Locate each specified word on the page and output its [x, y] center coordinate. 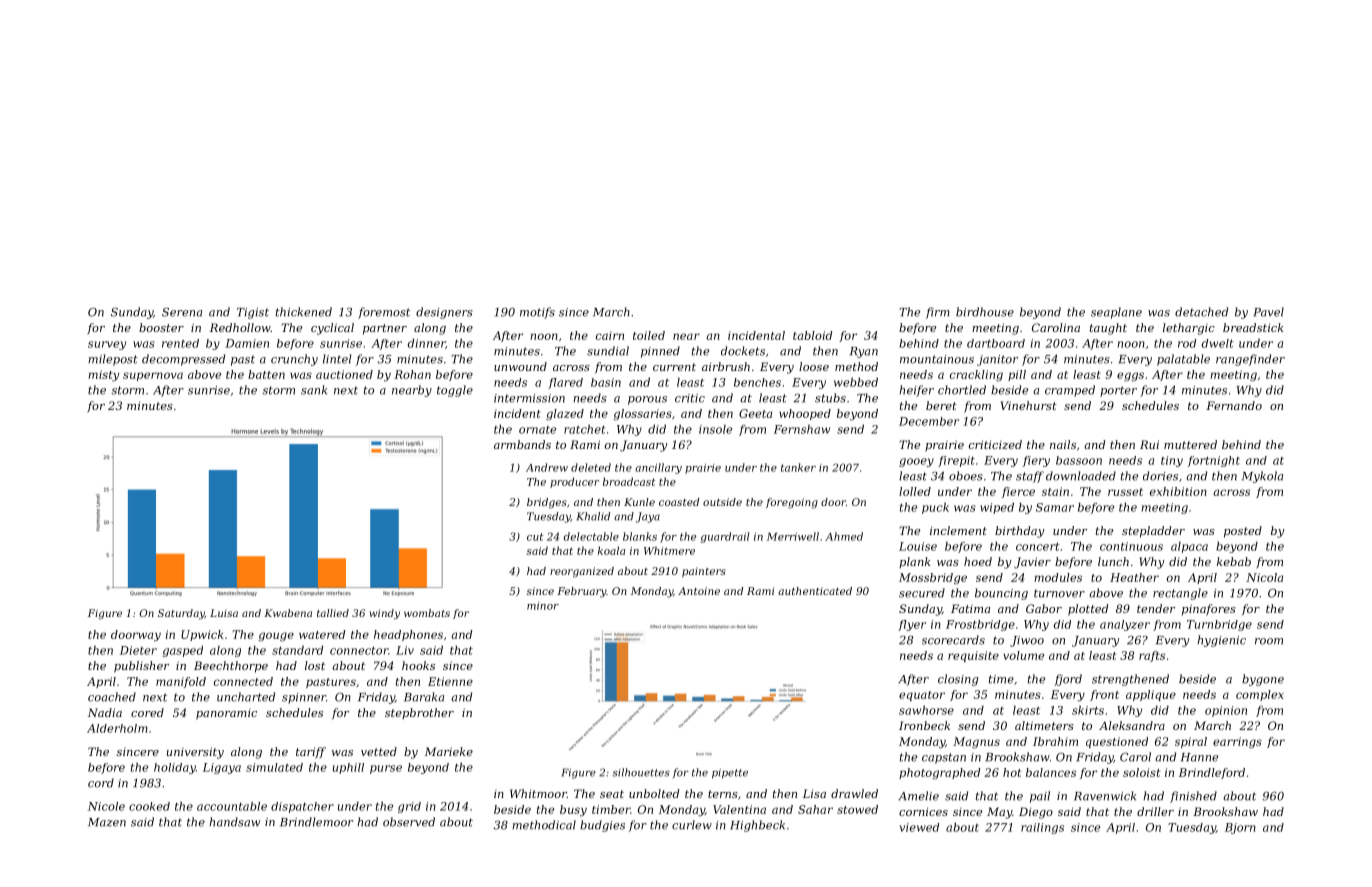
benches [757, 382]
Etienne [450, 681]
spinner [304, 698]
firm [938, 313]
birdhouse [985, 312]
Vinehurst [1029, 405]
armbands [522, 444]
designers [444, 313]
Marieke [449, 751]
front [1104, 695]
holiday [175, 768]
